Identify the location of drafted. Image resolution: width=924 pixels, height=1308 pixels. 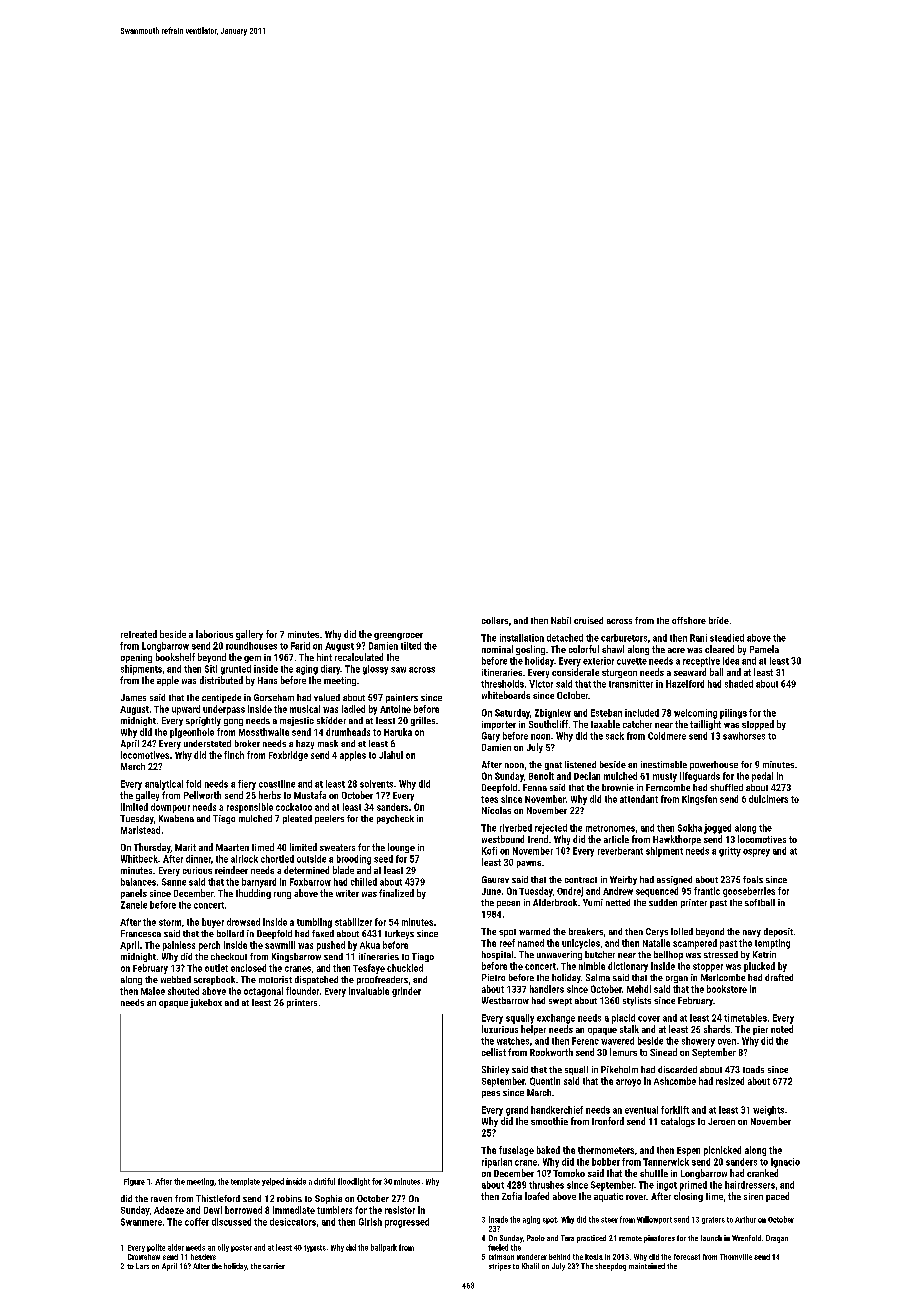
(779, 977).
